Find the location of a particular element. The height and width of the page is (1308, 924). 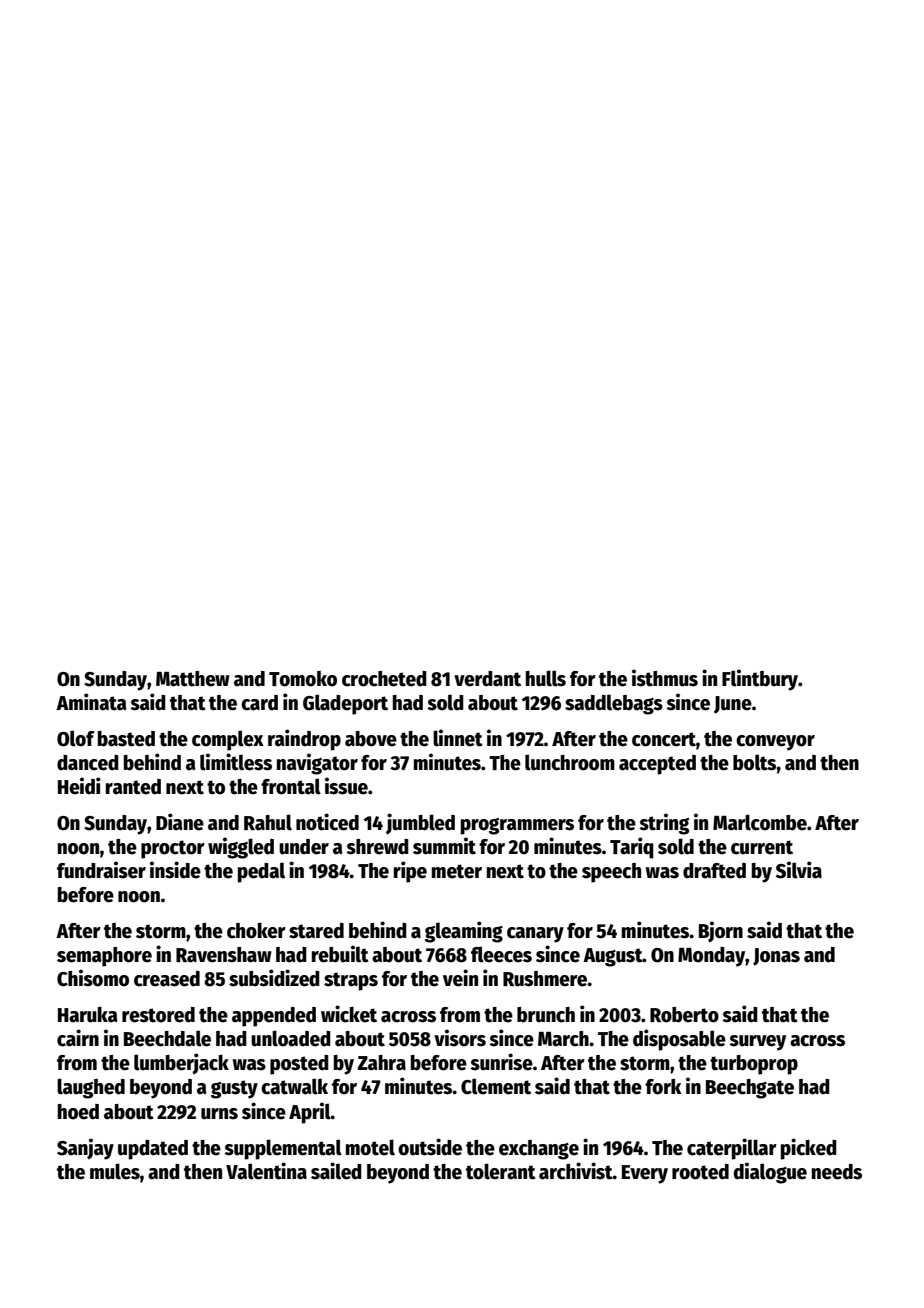

conveyor is located at coordinates (775, 743).
